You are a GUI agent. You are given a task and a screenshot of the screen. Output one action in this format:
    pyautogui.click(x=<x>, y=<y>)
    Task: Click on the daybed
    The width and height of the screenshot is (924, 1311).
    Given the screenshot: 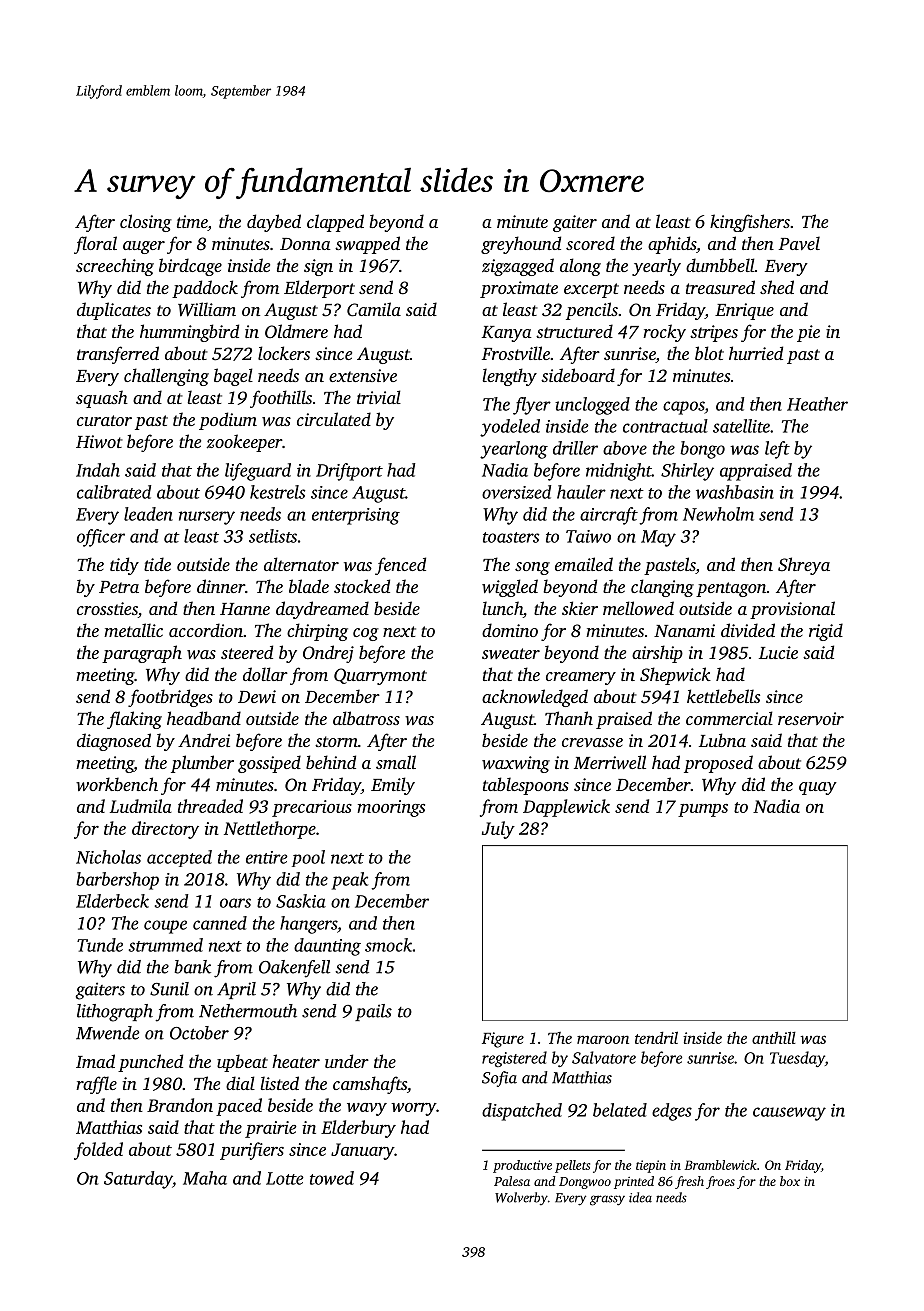 What is the action you would take?
    pyautogui.click(x=274, y=223)
